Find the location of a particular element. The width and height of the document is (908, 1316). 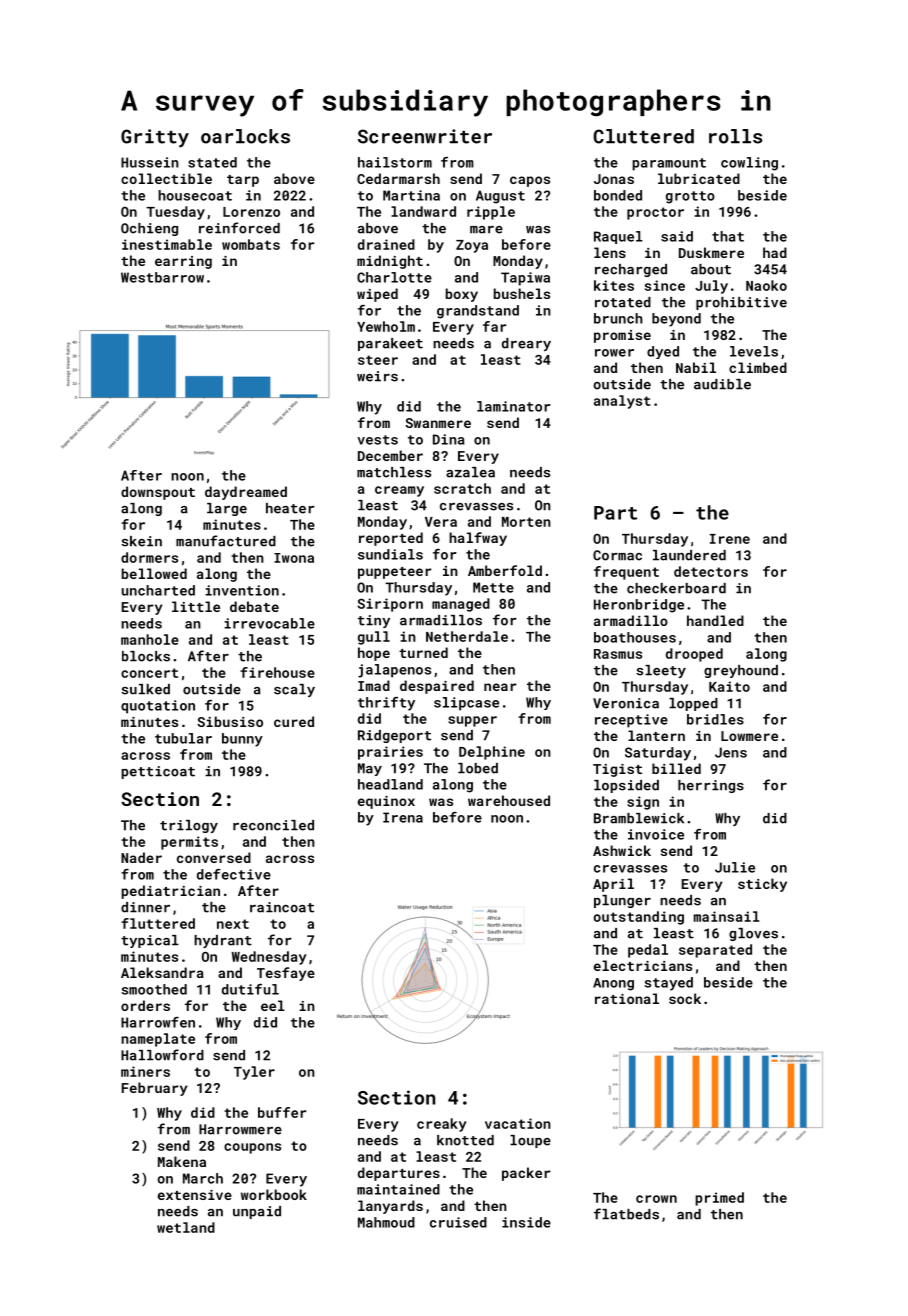

Ridgeport is located at coordinates (394, 736).
